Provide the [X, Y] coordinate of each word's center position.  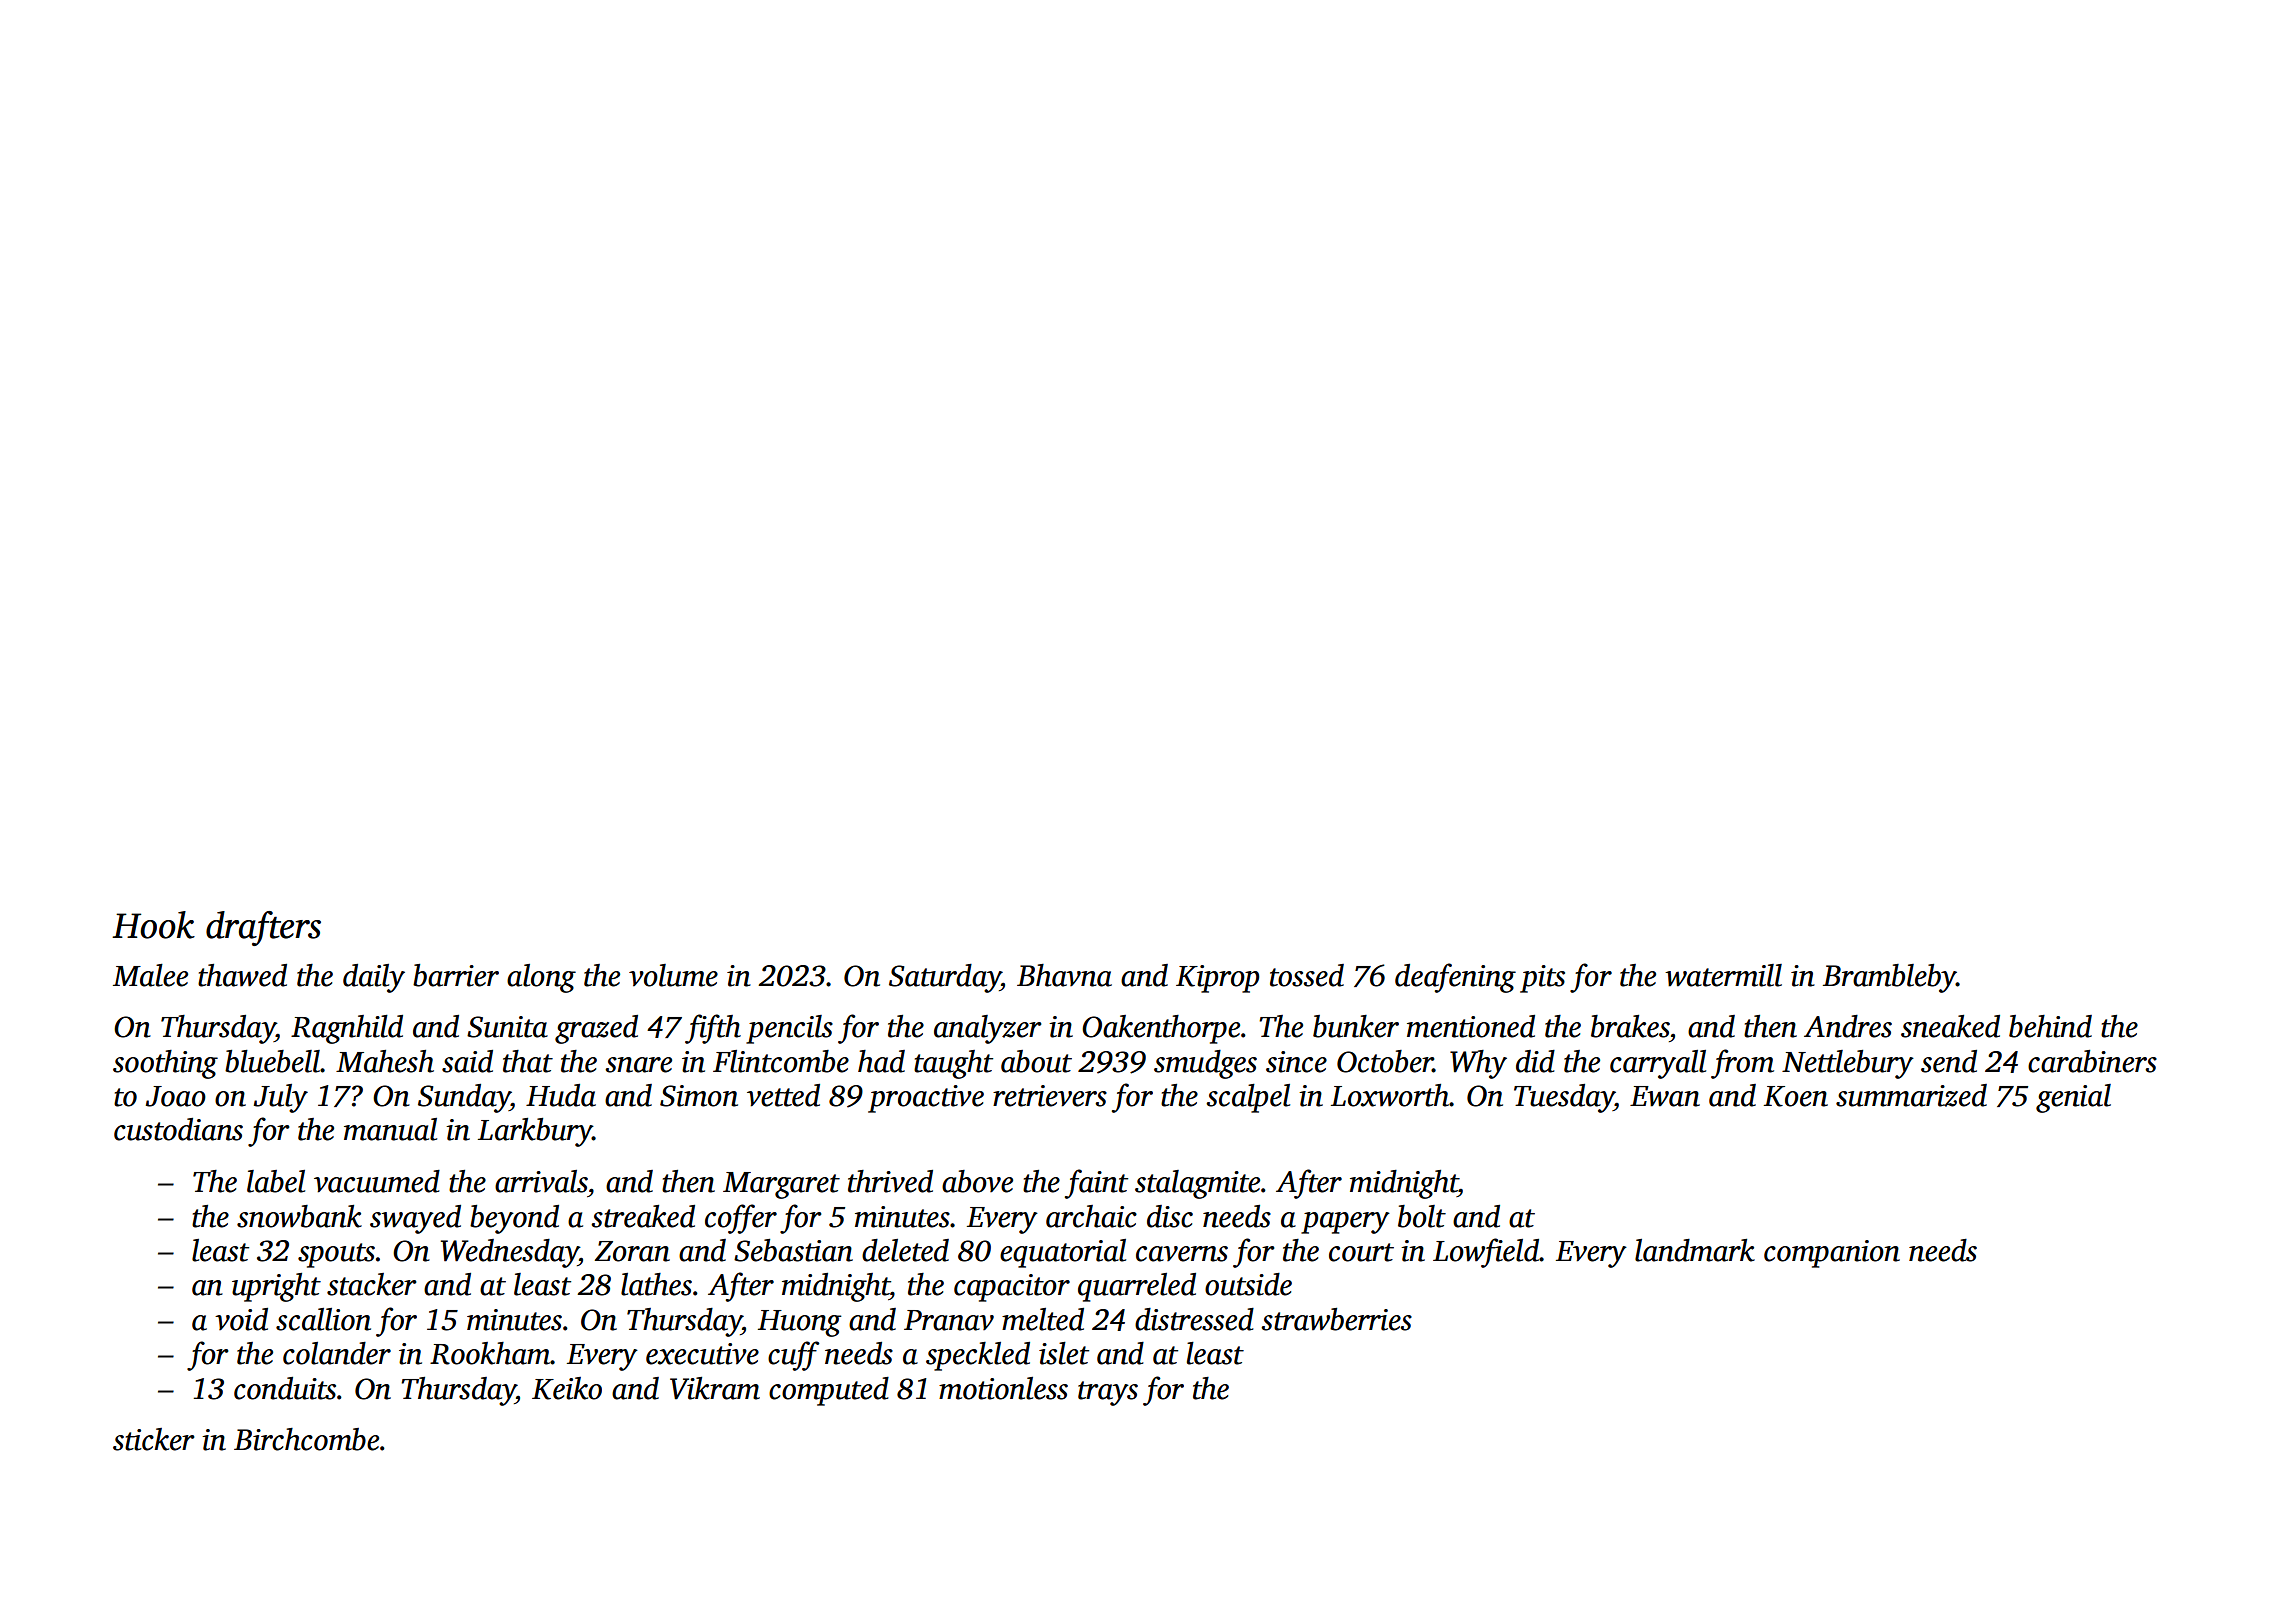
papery [1345, 1223]
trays [1108, 1393]
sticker [154, 1439]
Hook [153, 925]
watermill [1723, 975]
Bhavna [1064, 975]
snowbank [299, 1216]
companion [1832, 1254]
